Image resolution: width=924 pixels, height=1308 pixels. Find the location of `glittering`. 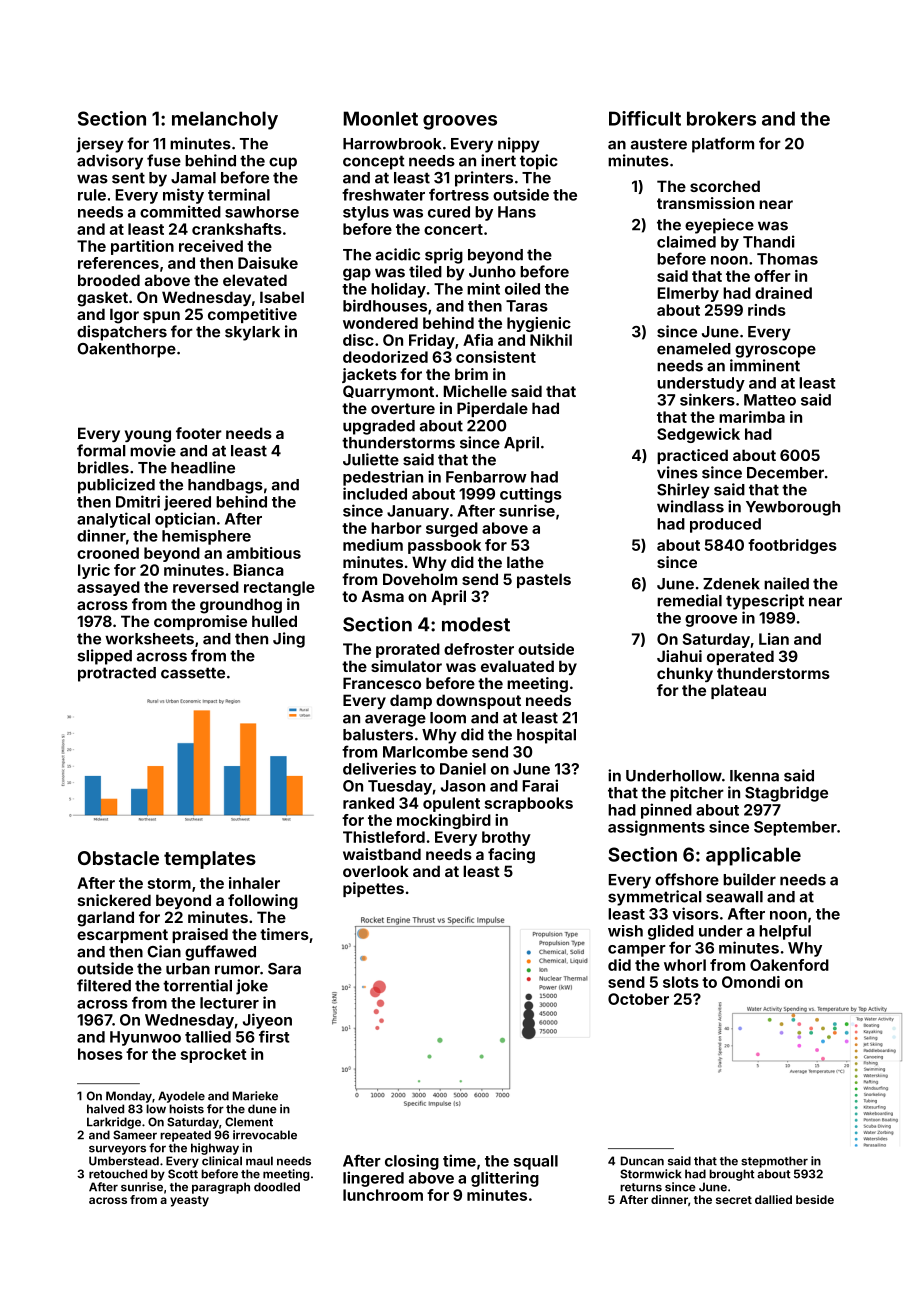

glittering is located at coordinates (505, 1179).
